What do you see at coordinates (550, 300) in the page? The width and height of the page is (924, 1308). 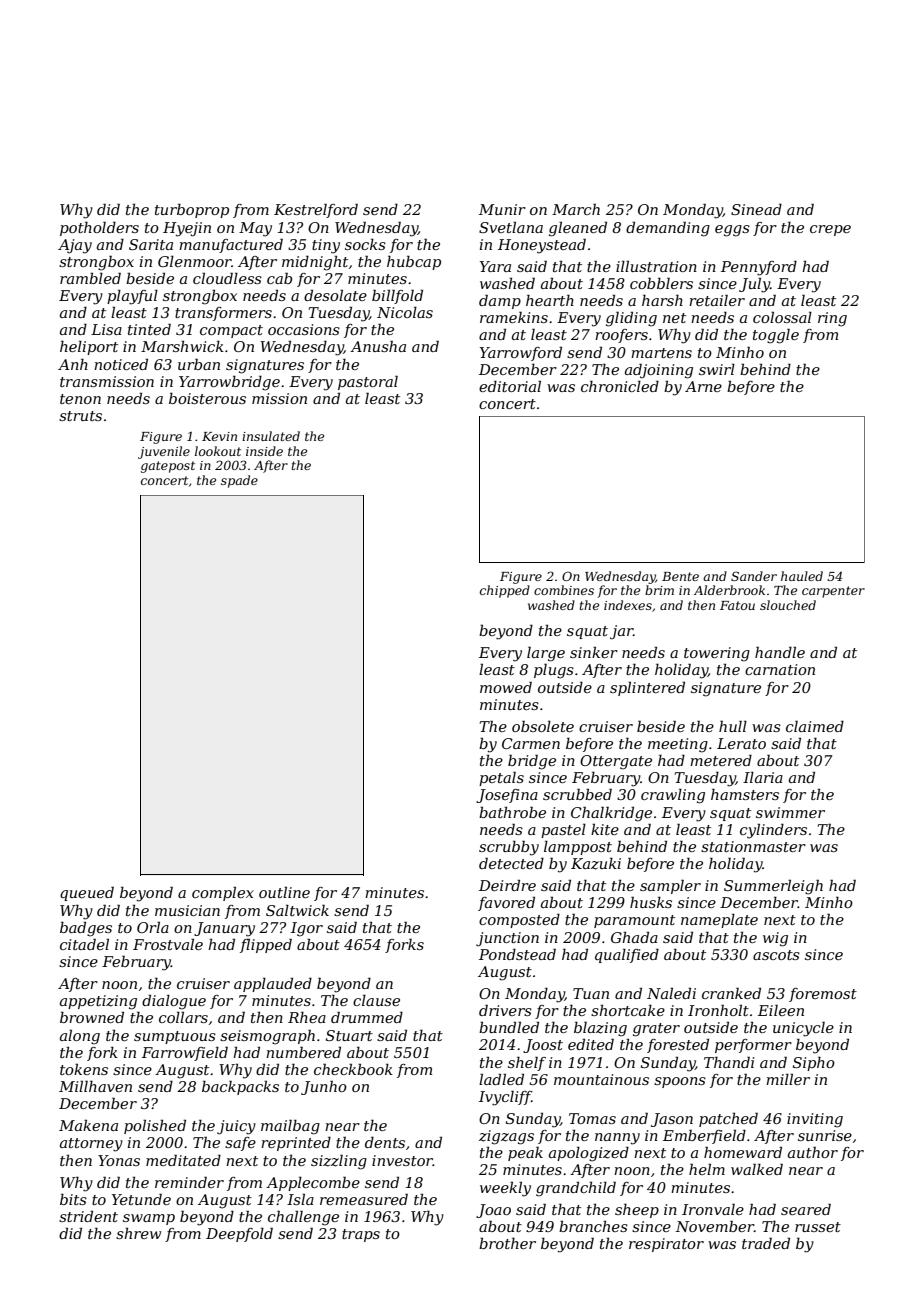 I see `hearth` at bounding box center [550, 300].
